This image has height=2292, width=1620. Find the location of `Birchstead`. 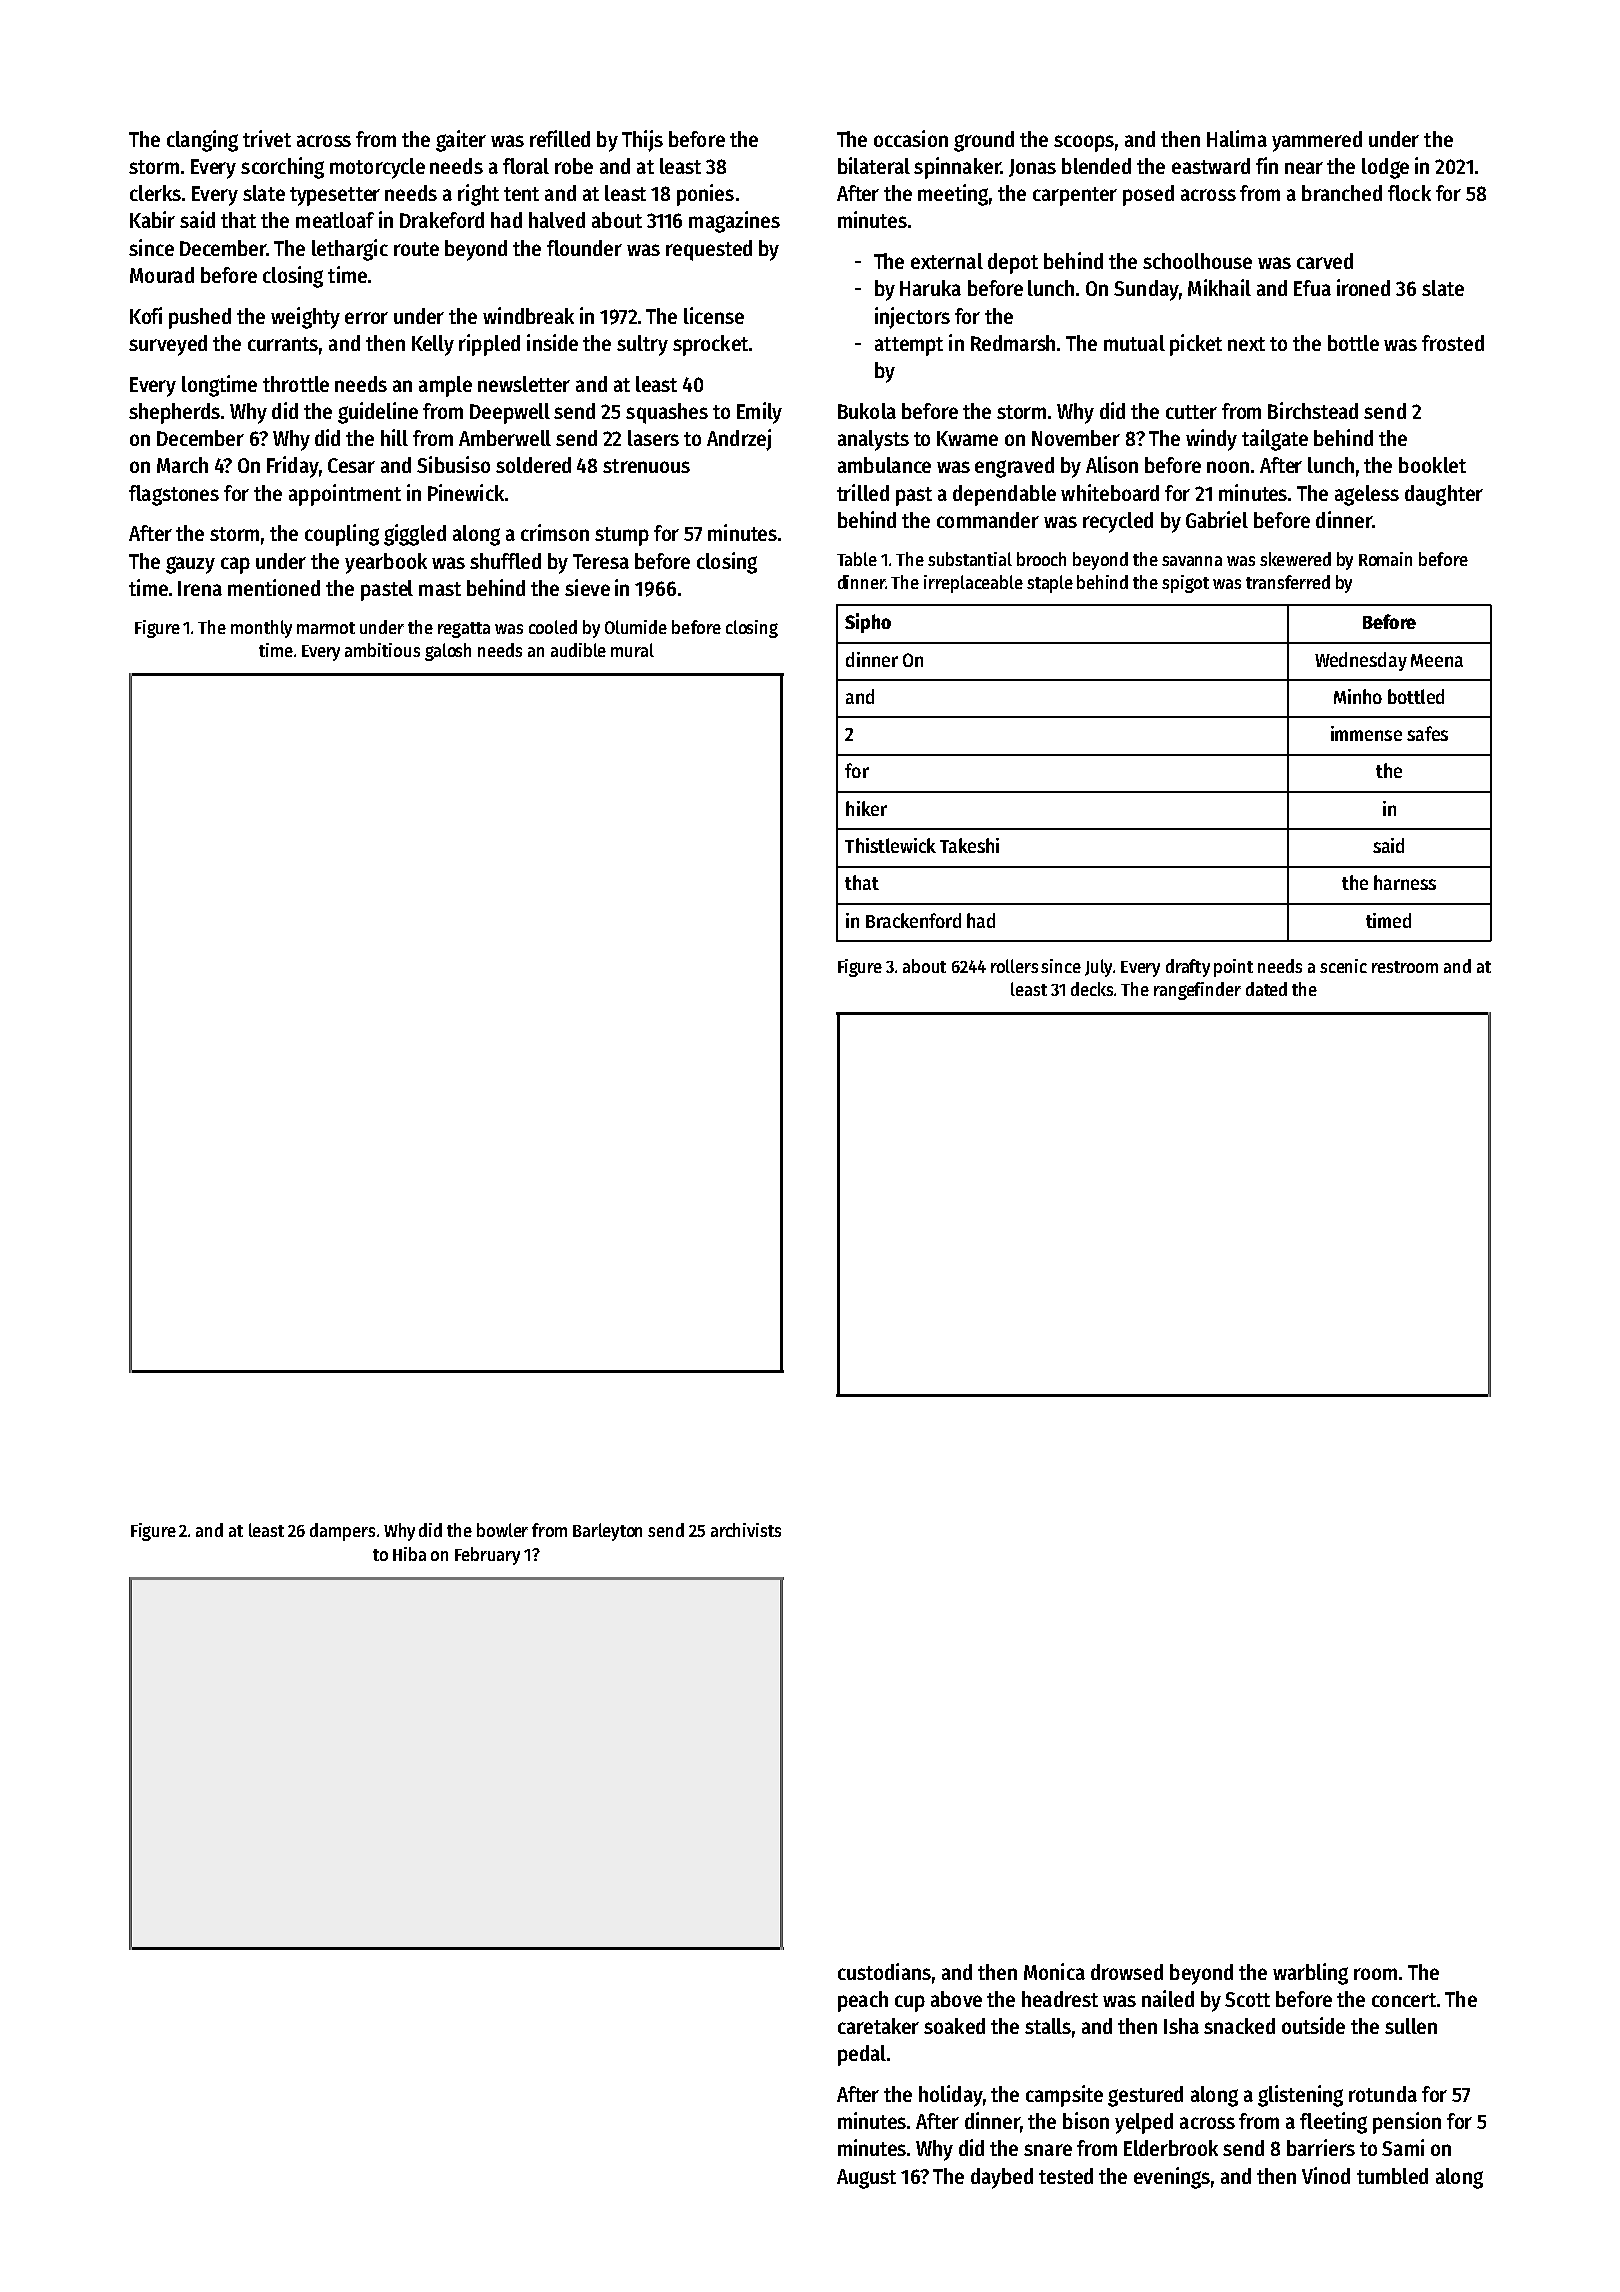

Birchstead is located at coordinates (1313, 410).
